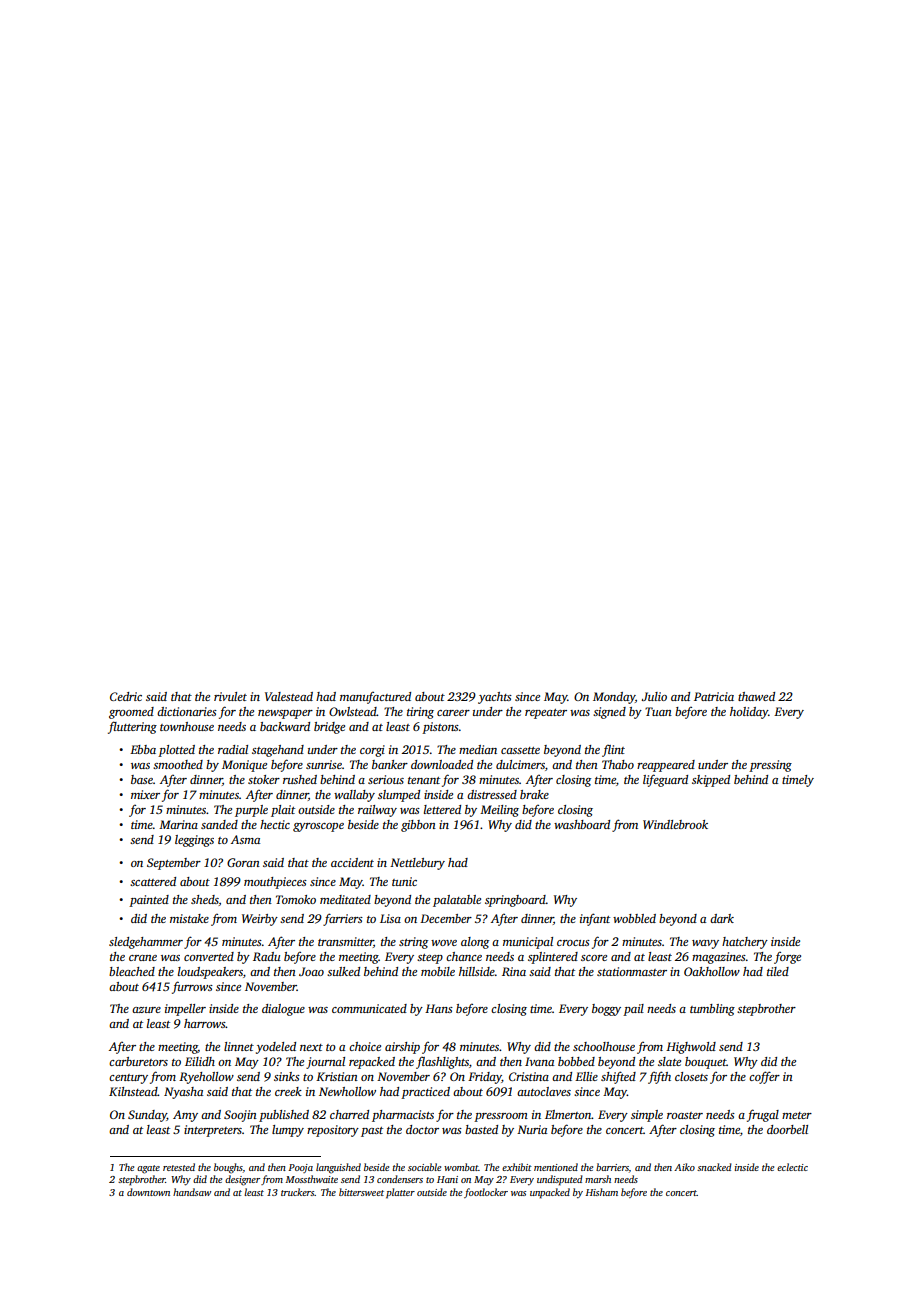  What do you see at coordinates (778, 971) in the image?
I see `tiled` at bounding box center [778, 971].
